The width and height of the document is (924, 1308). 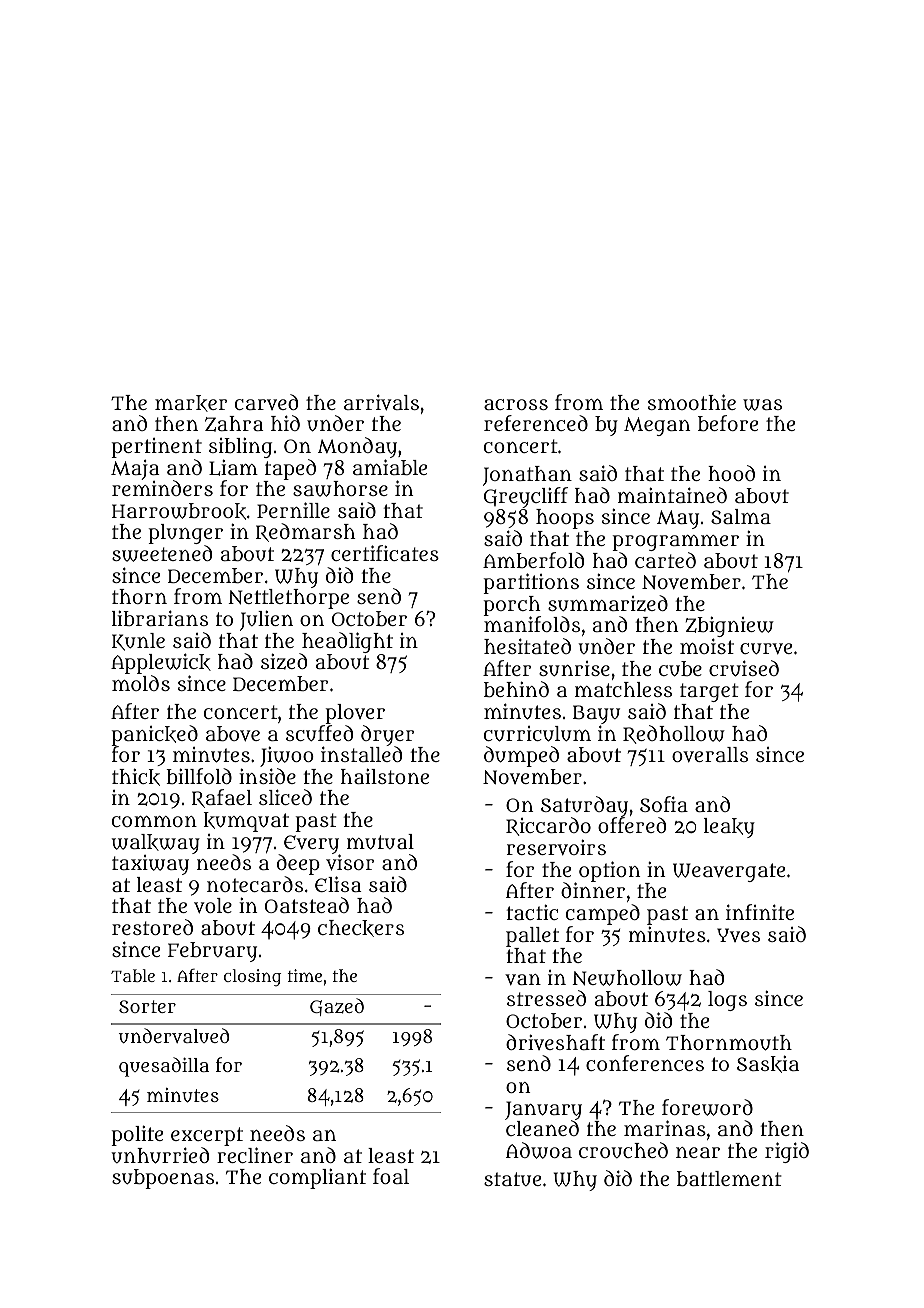 I want to click on camped, so click(x=603, y=914).
